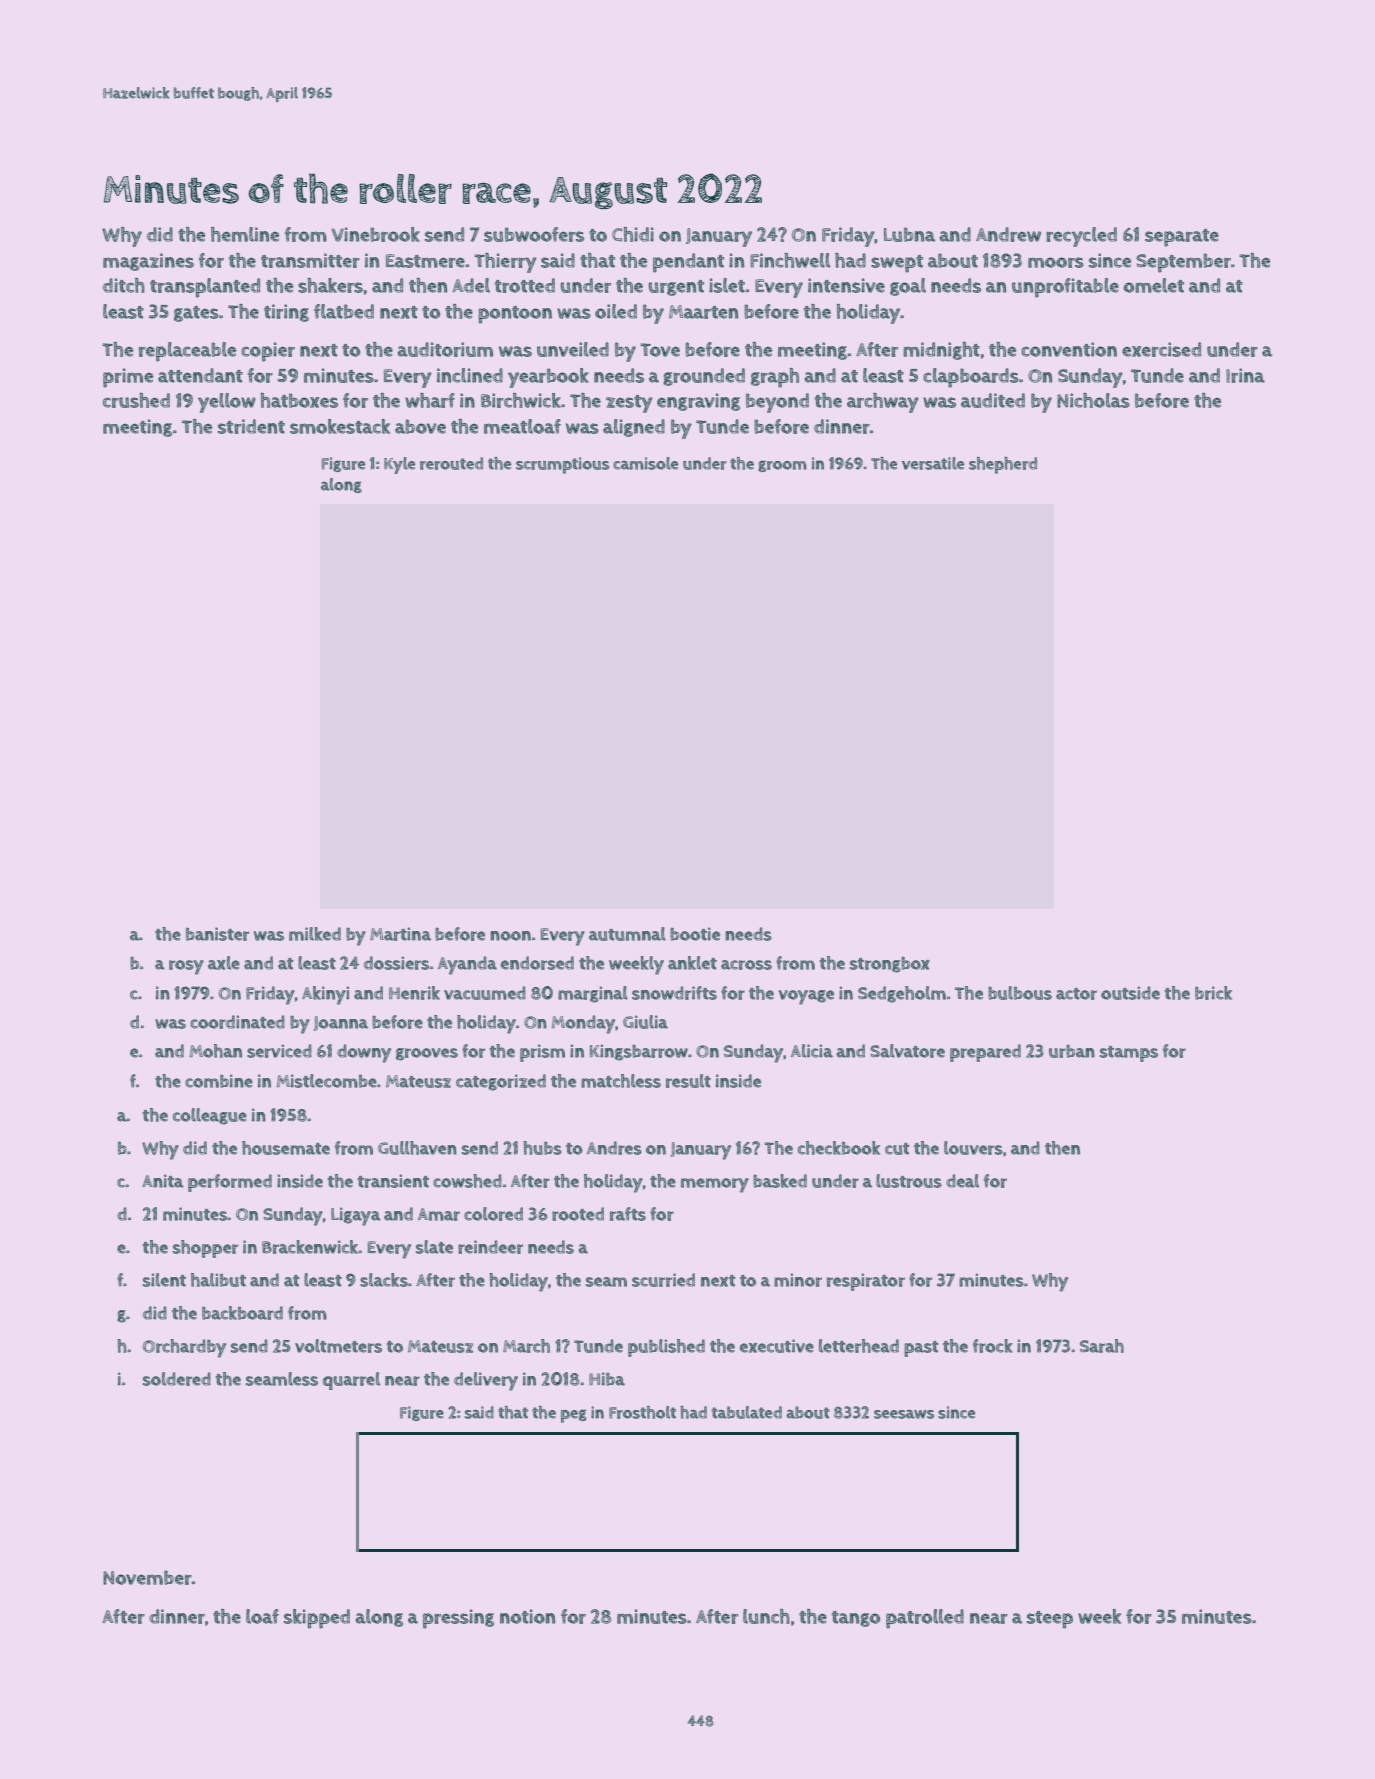 This screenshot has height=1779, width=1375. Describe the element at coordinates (164, 1280) in the screenshot. I see `silent` at that location.
